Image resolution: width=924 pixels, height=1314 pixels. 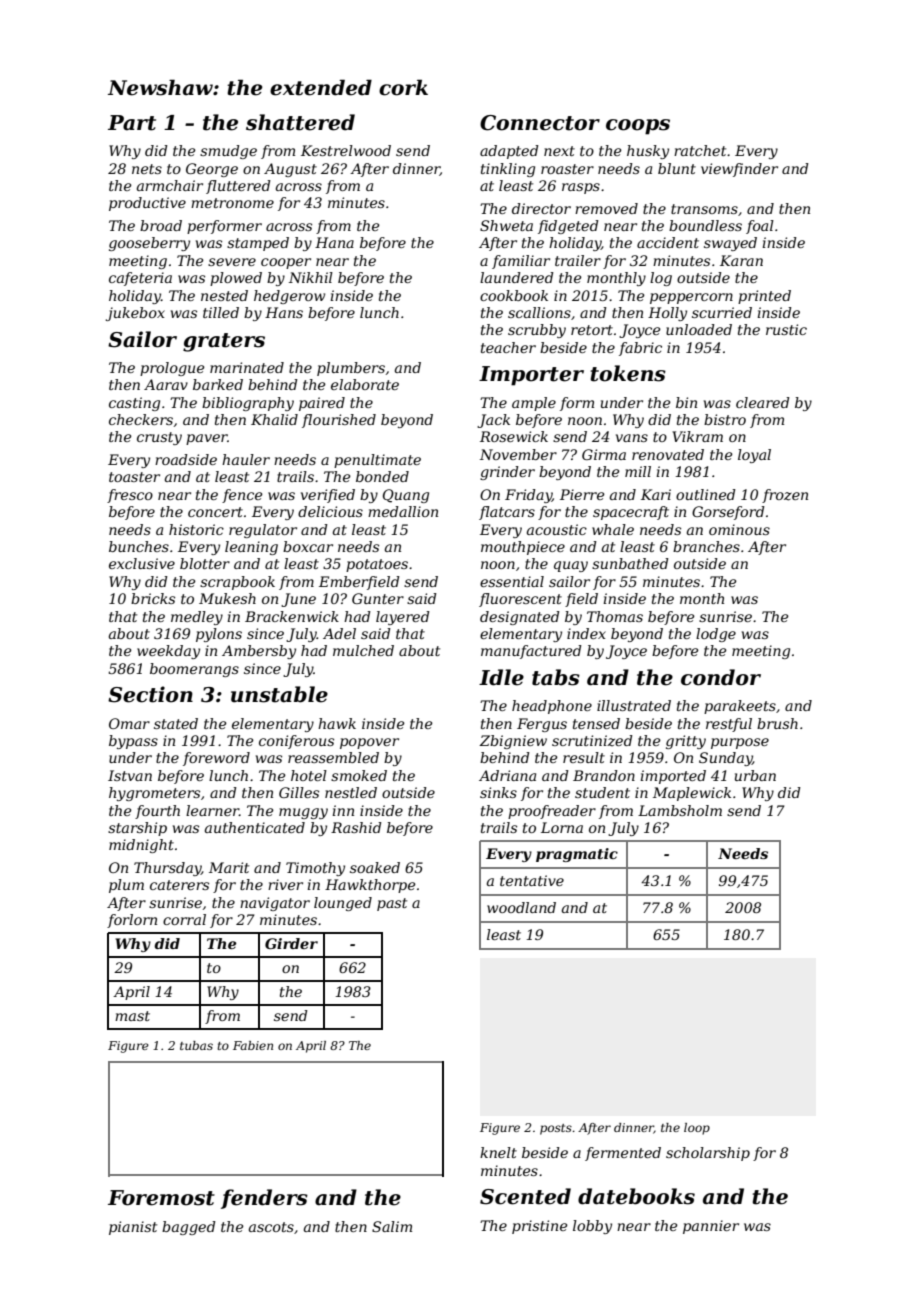 What do you see at coordinates (556, 1129) in the document?
I see `posts` at bounding box center [556, 1129].
